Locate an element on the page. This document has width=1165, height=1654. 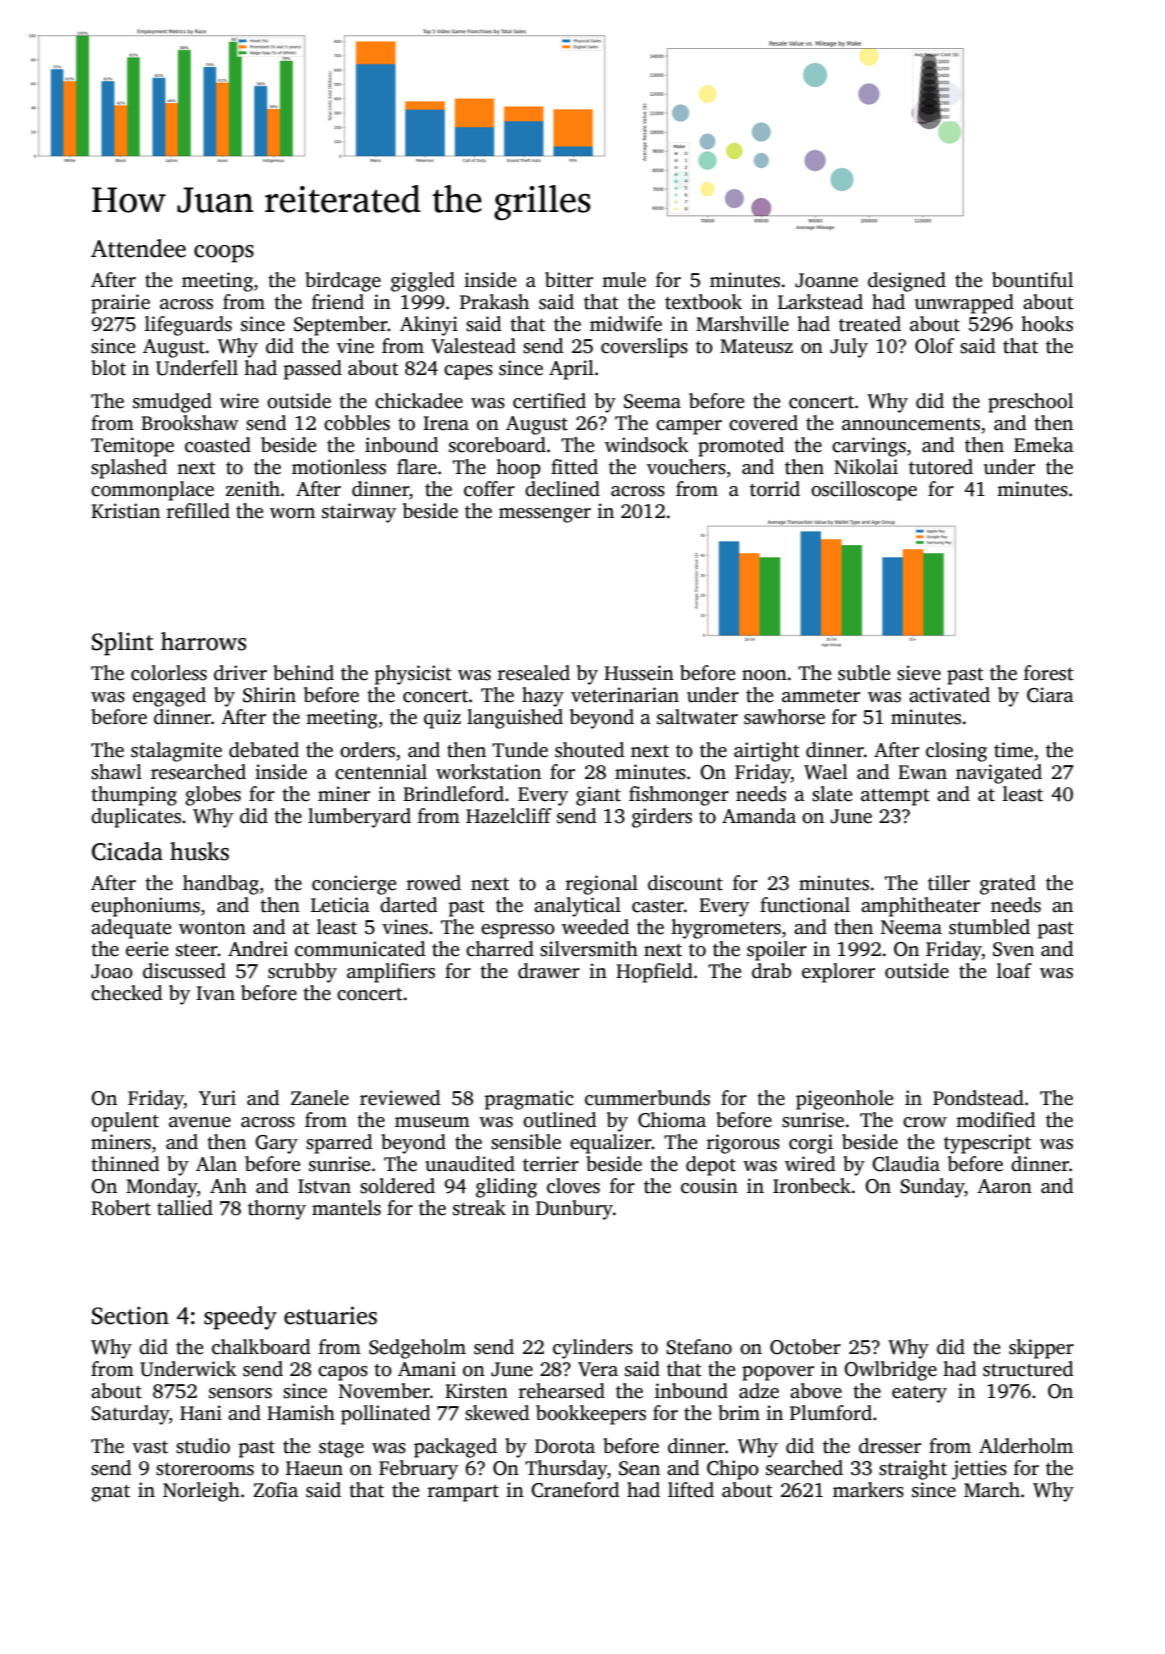
Ciara is located at coordinates (1050, 695).
